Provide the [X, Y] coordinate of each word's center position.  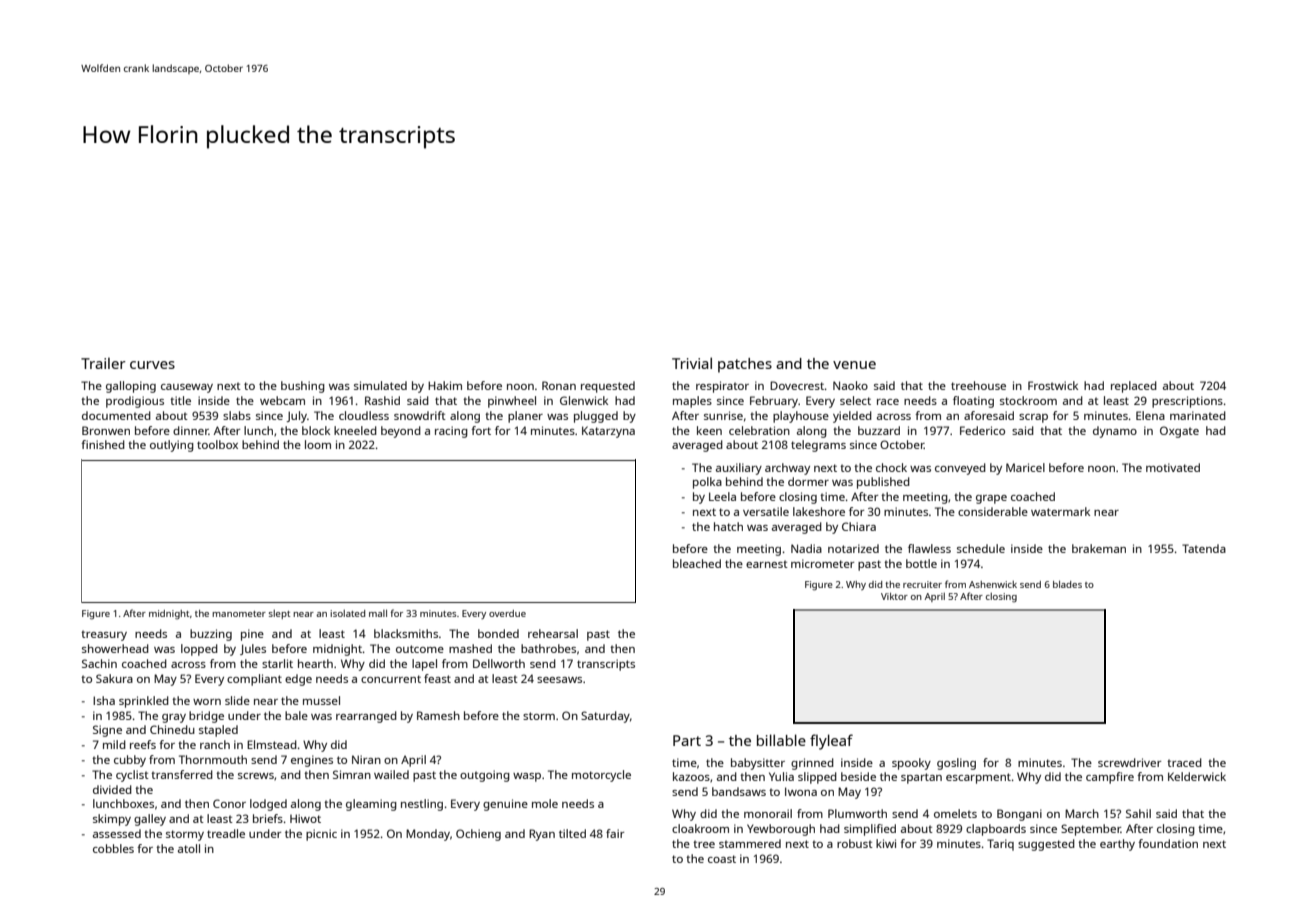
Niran [366, 759]
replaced [1134, 387]
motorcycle [601, 776]
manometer [239, 614]
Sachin [99, 663]
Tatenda [1204, 548]
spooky [911, 764]
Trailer [103, 363]
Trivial [692, 363]
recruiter [922, 584]
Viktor [894, 596]
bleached [697, 563]
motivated [1173, 467]
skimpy [112, 820]
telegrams [818, 446]
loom [318, 444]
